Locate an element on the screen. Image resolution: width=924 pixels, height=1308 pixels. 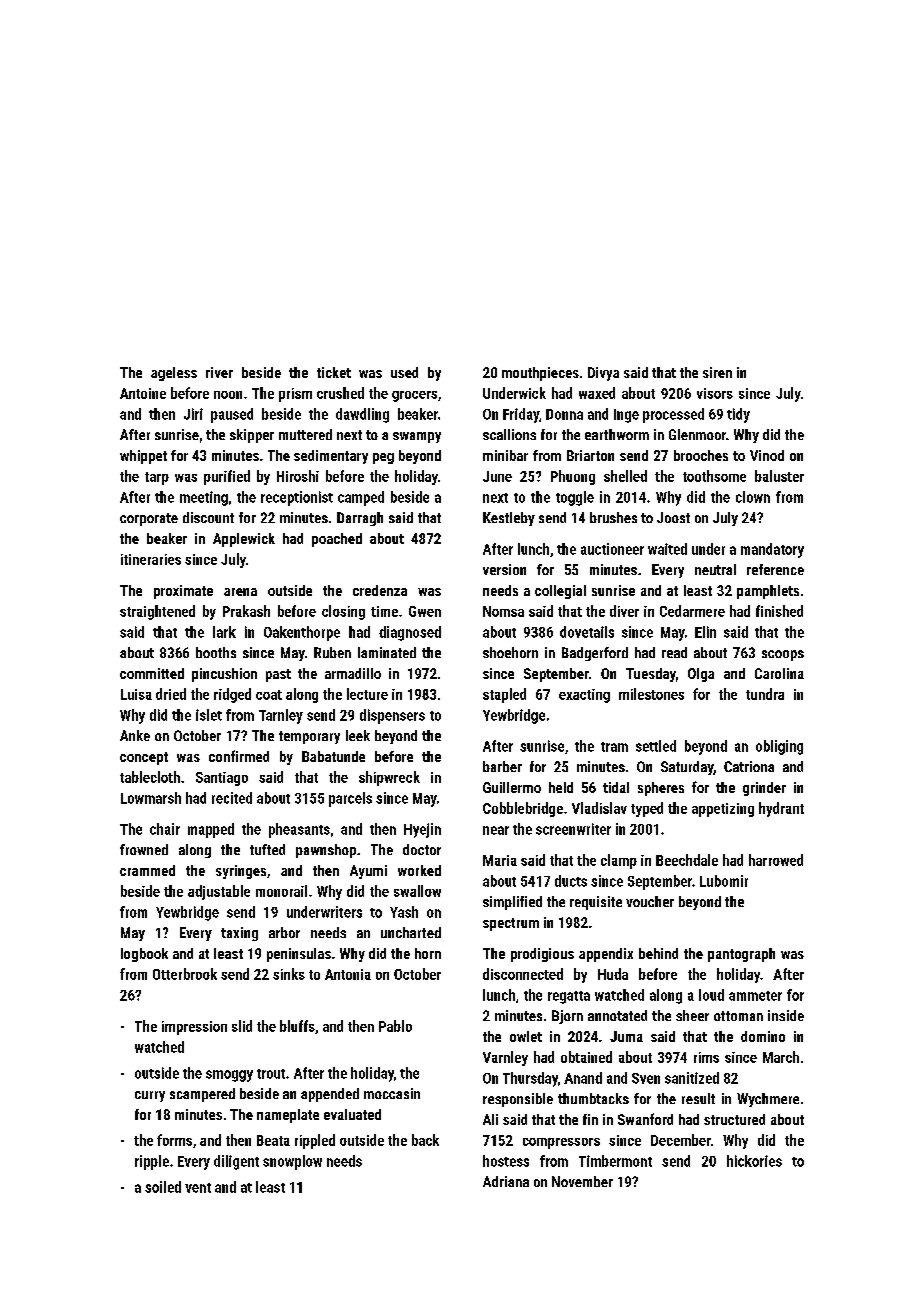
forms is located at coordinates (174, 1140).
